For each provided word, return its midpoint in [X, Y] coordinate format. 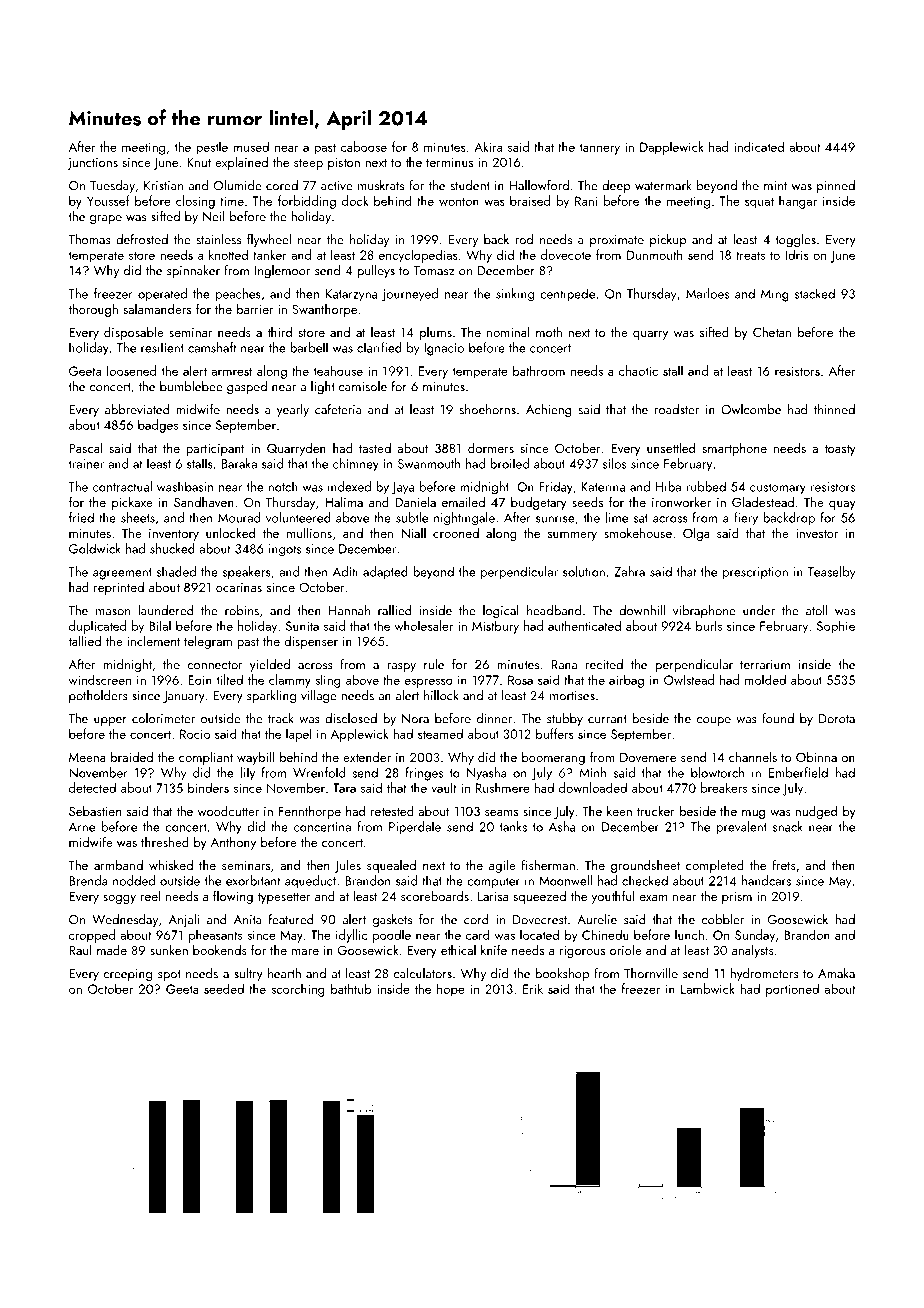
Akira [488, 146]
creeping [127, 975]
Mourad [239, 517]
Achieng [549, 411]
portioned [792, 990]
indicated [759, 146]
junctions [93, 164]
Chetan [772, 332]
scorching [298, 990]
